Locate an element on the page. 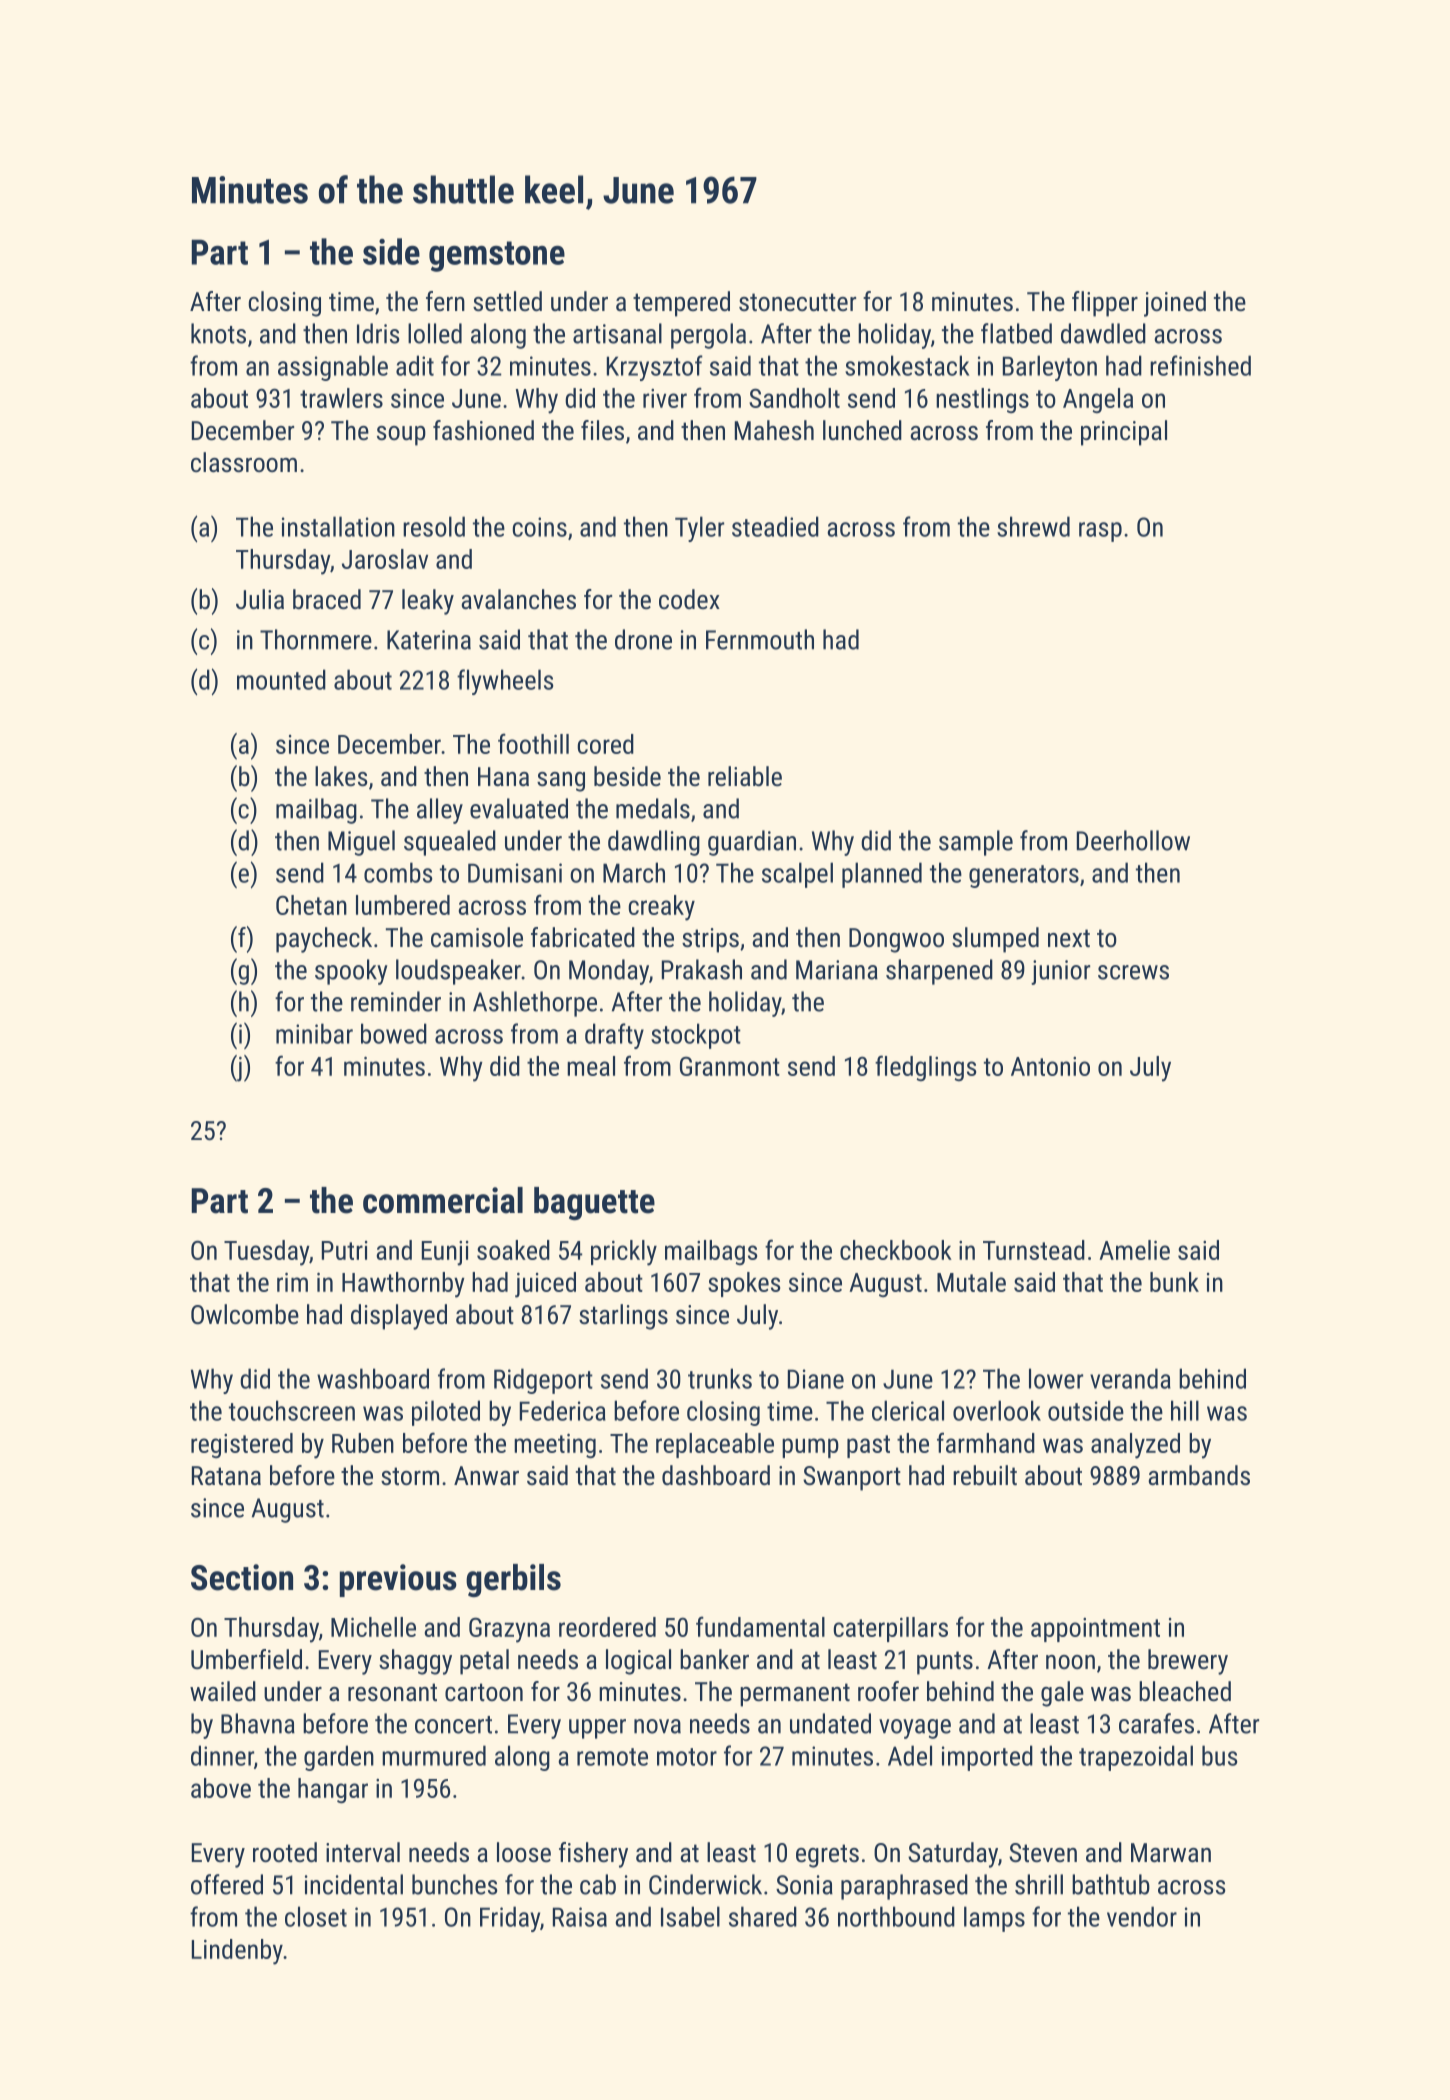 This image has width=1450, height=2100. gemstone is located at coordinates (497, 256).
